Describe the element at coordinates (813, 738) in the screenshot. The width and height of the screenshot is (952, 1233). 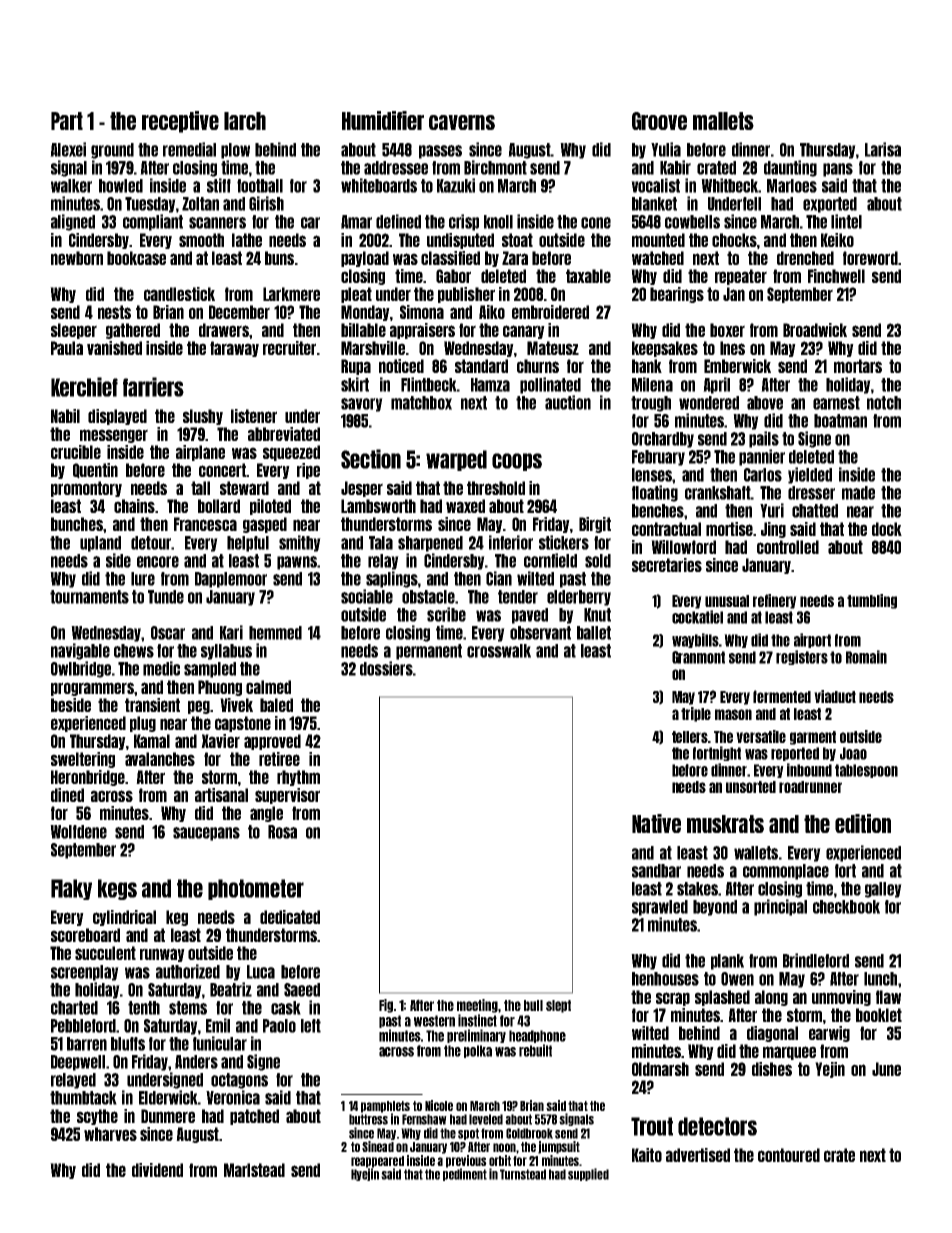
I see `garment` at that location.
